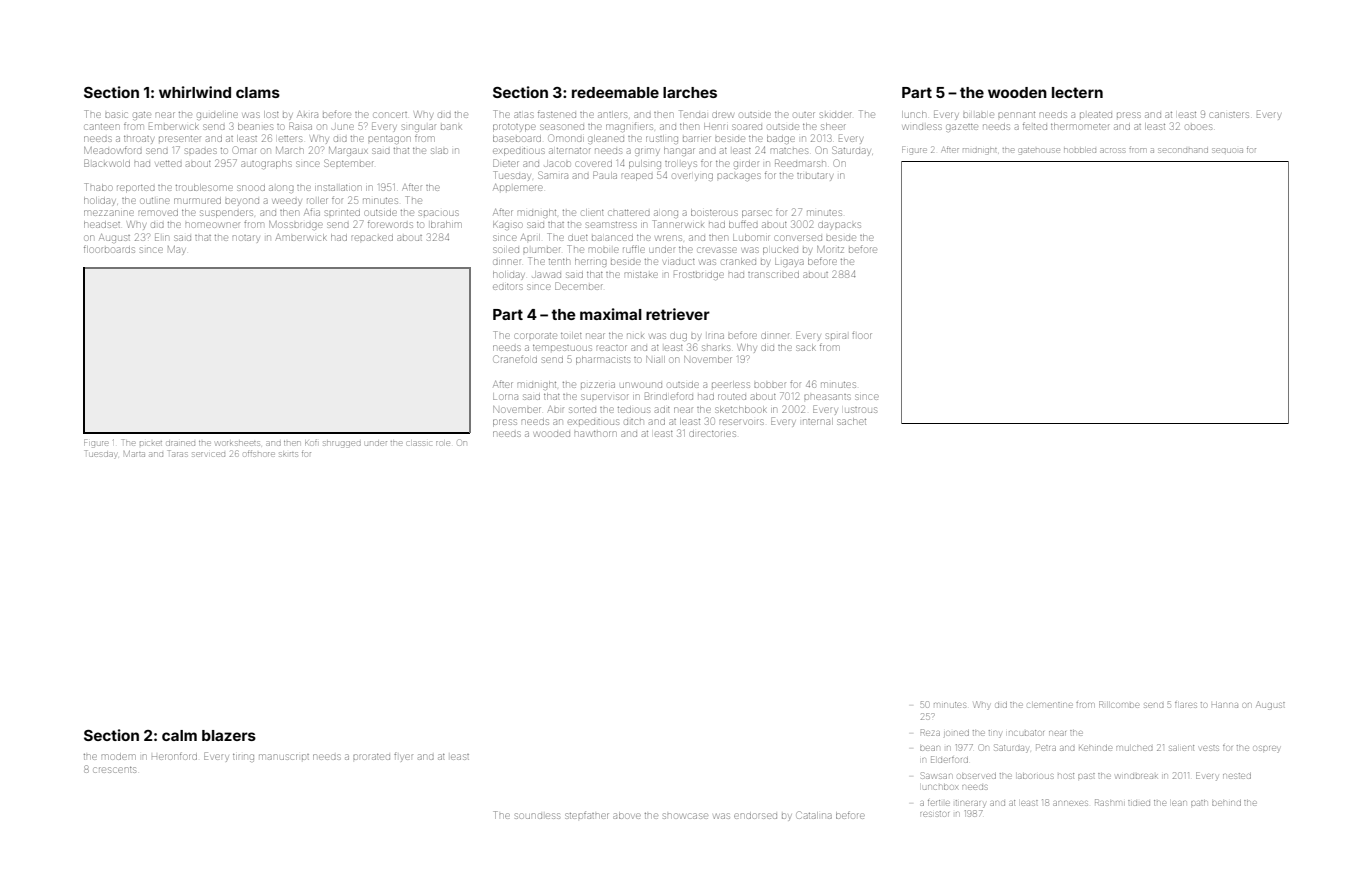 The image size is (1372, 887). What do you see at coordinates (1077, 92) in the screenshot?
I see `lectern` at bounding box center [1077, 92].
